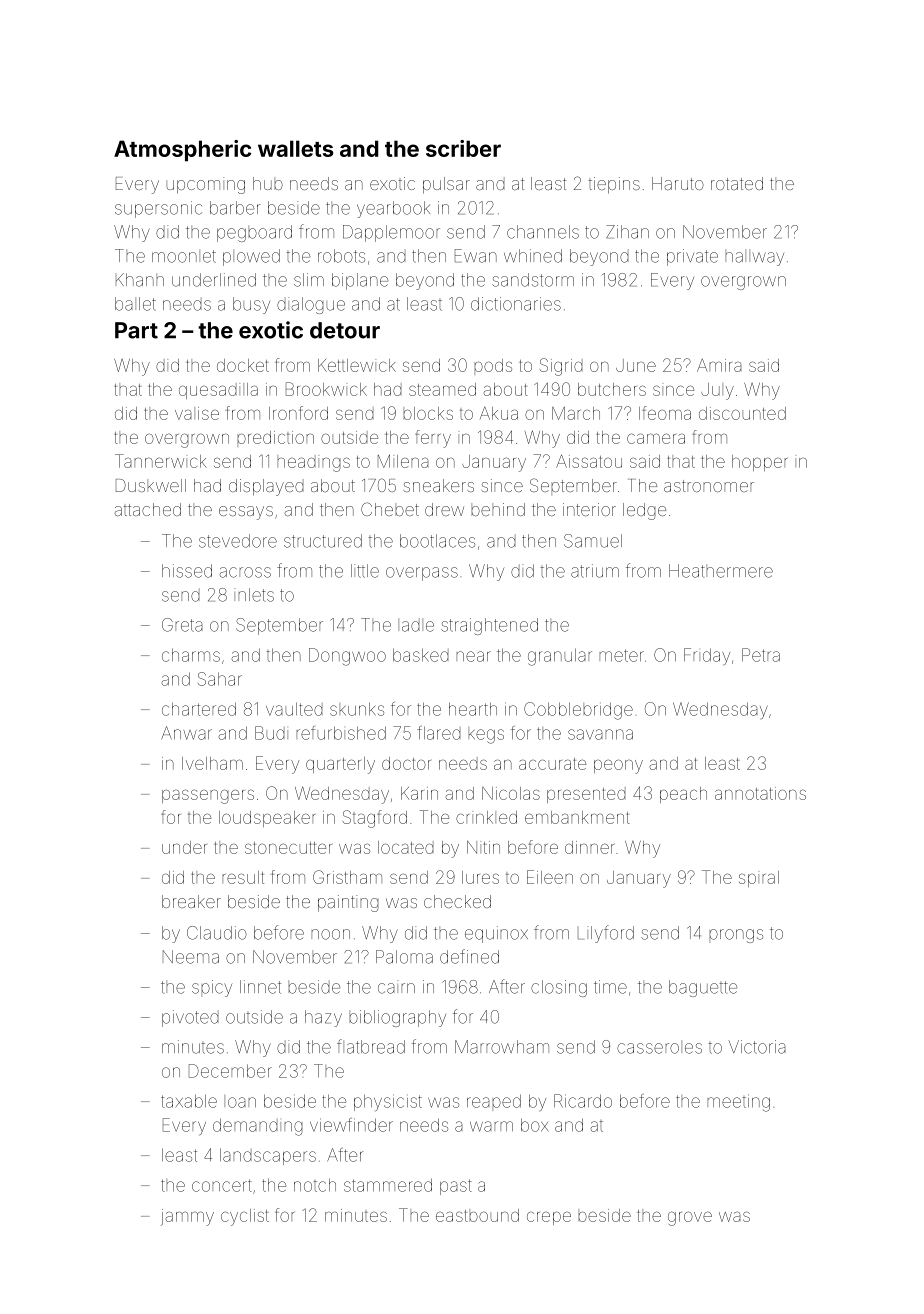 This screenshot has height=1314, width=924. I want to click on rotated, so click(737, 183).
